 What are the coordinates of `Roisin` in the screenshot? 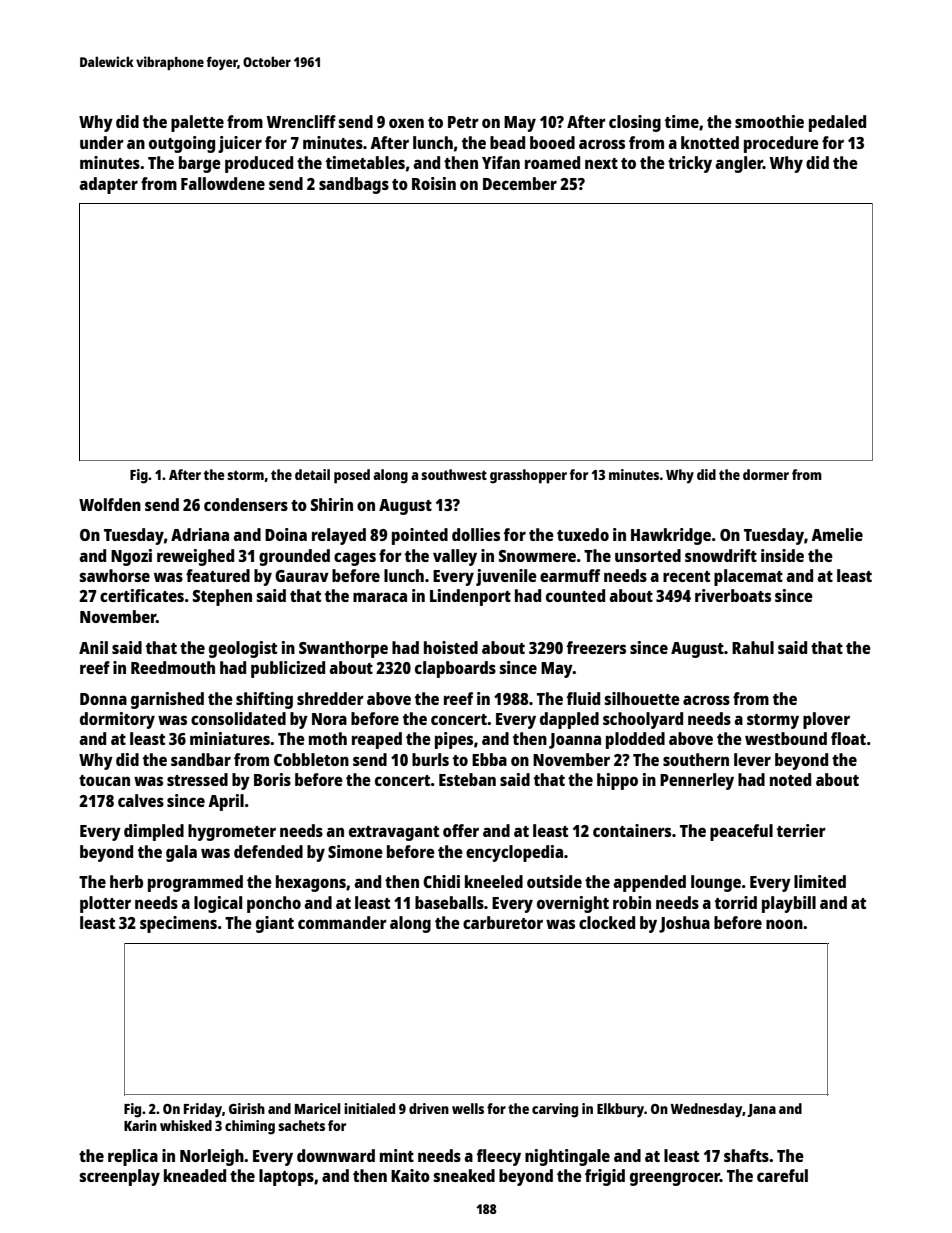 It's located at (434, 183).
